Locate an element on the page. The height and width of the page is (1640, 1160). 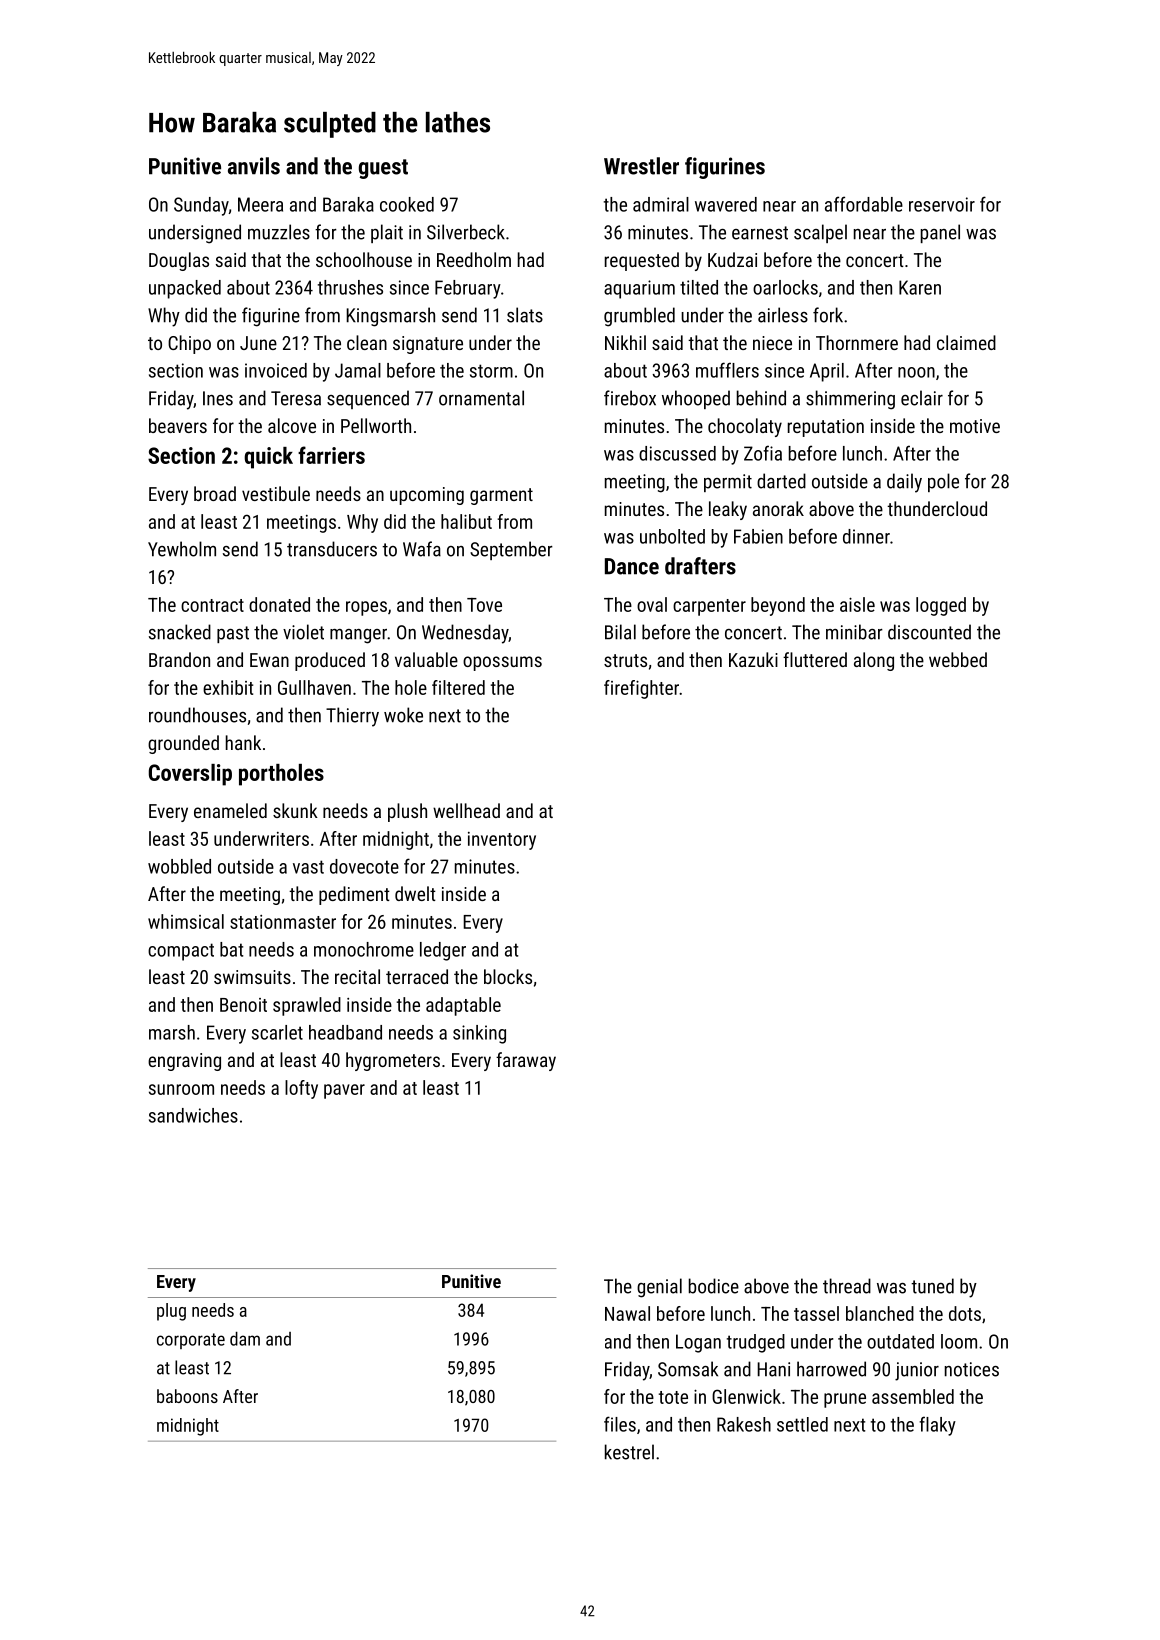
Douglas is located at coordinates (179, 261).
